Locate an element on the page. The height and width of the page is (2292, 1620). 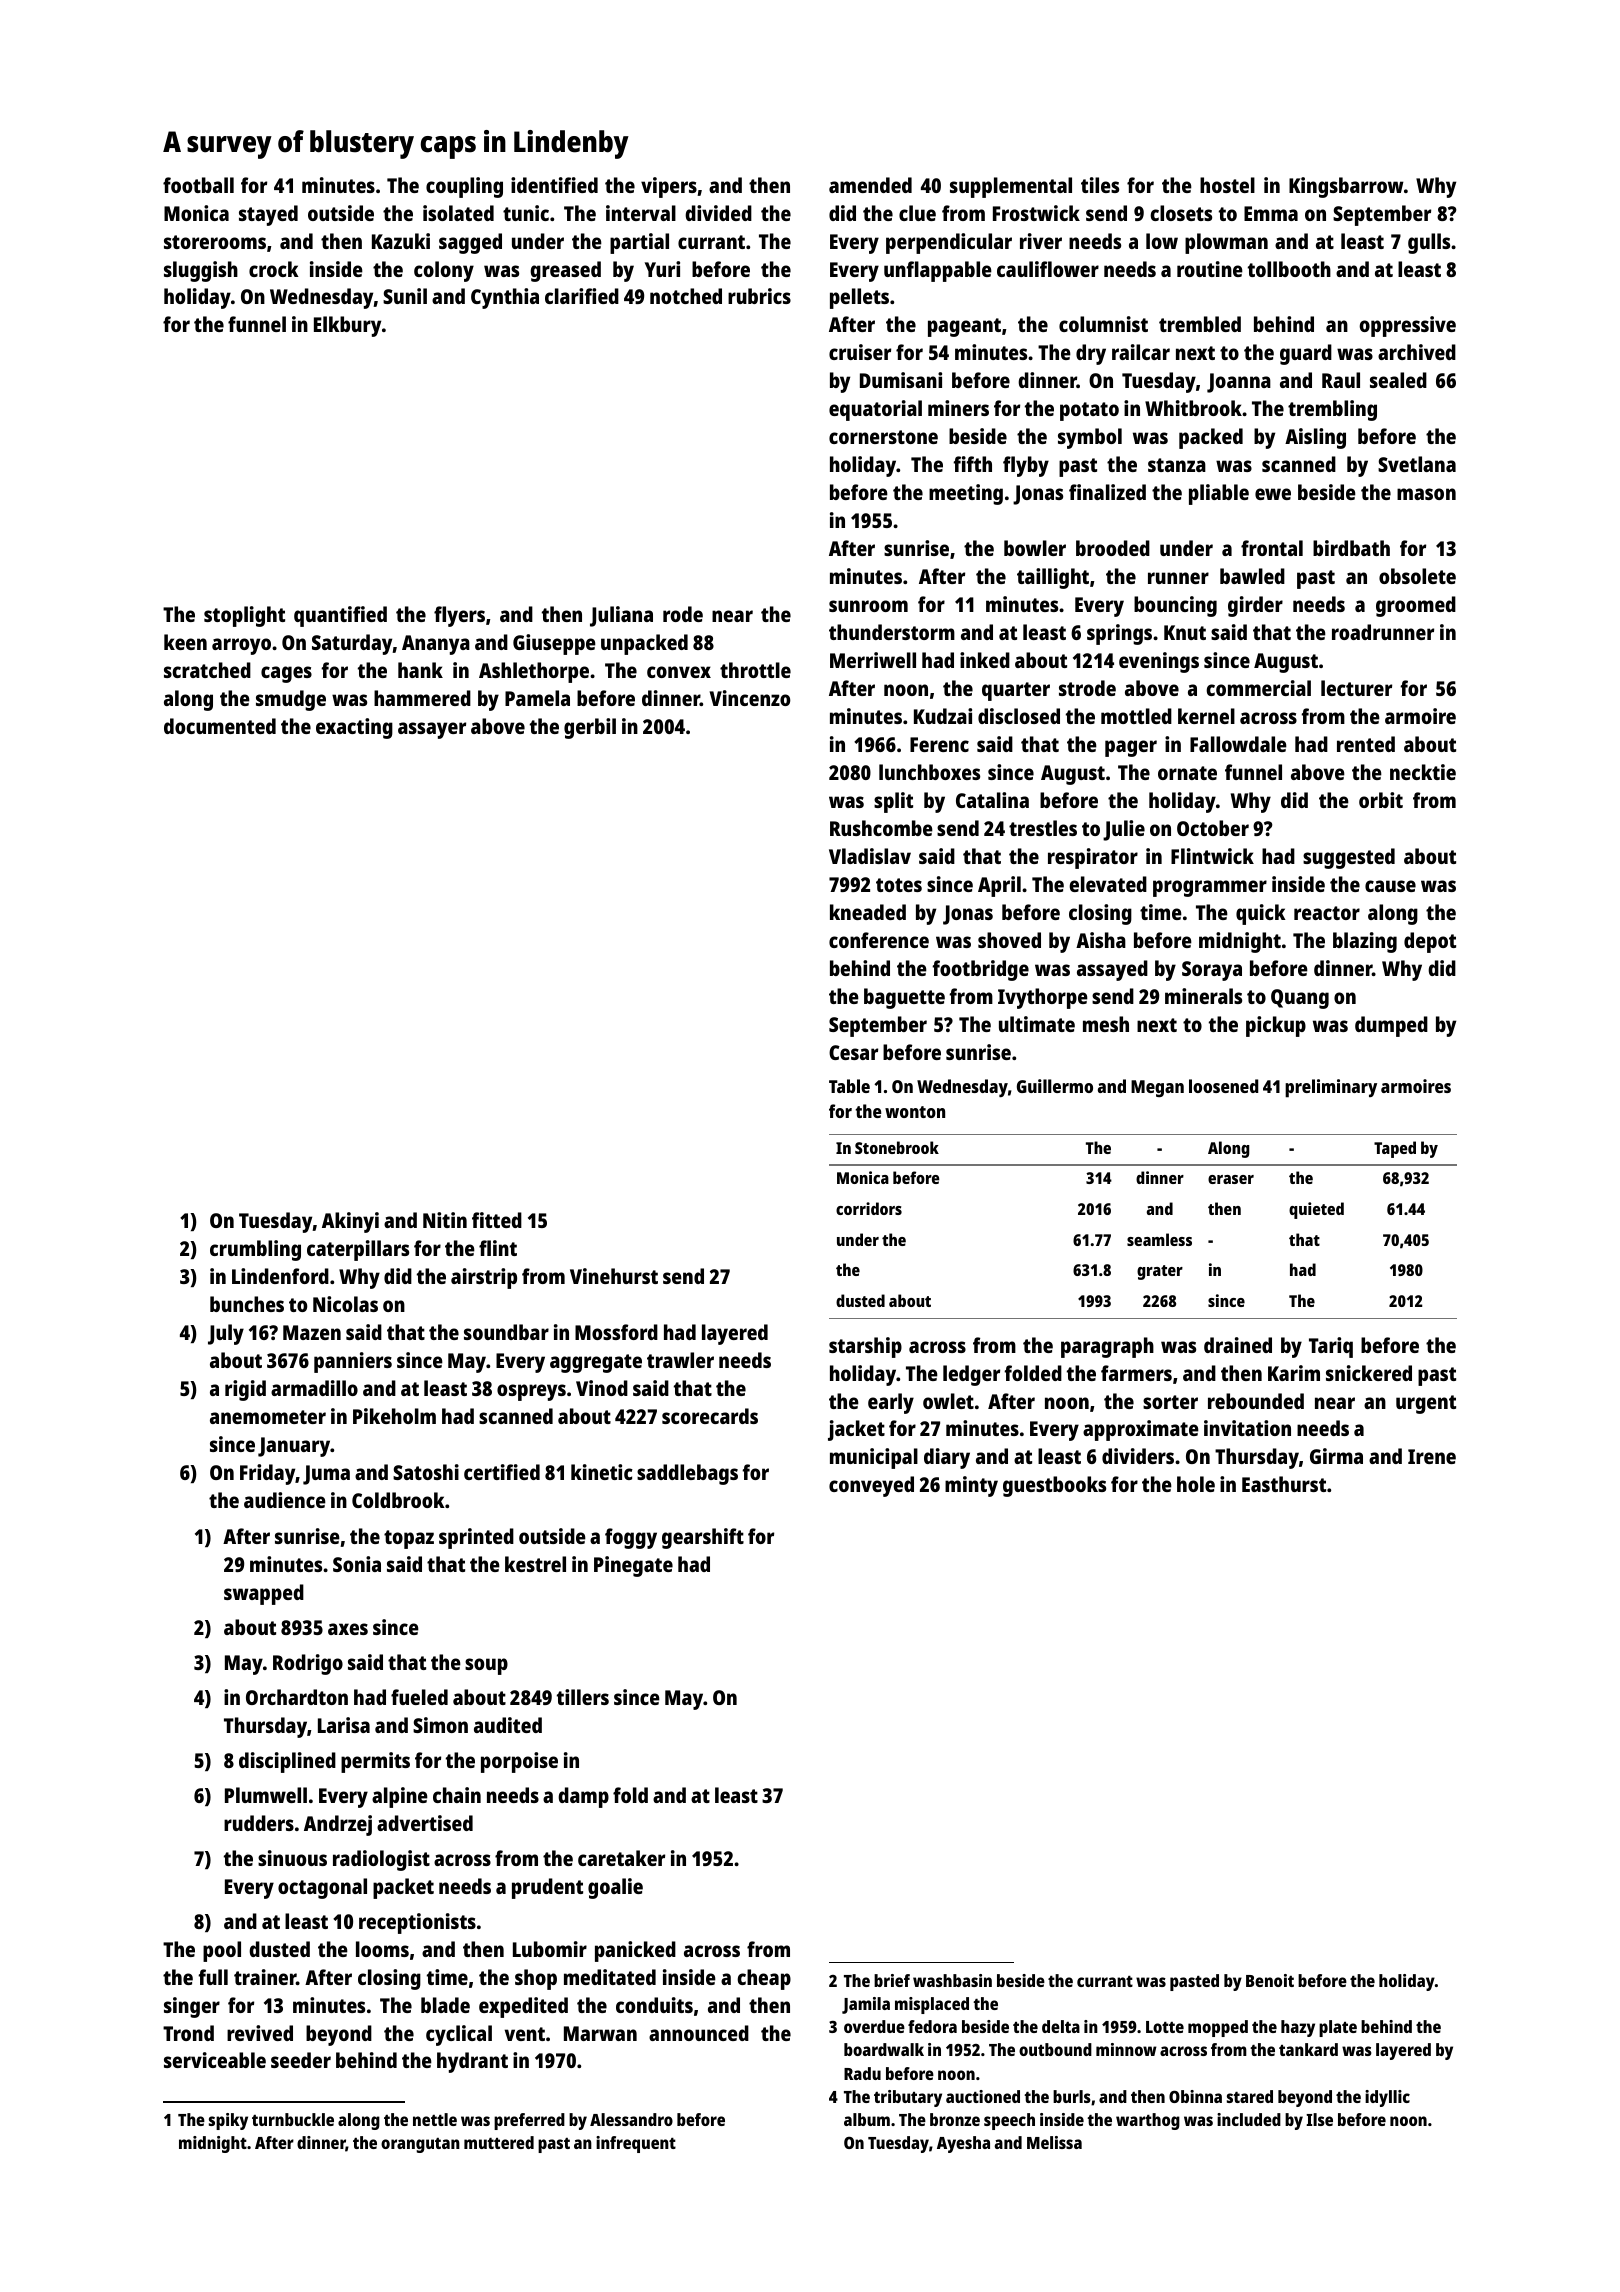
throttle is located at coordinates (755, 670).
